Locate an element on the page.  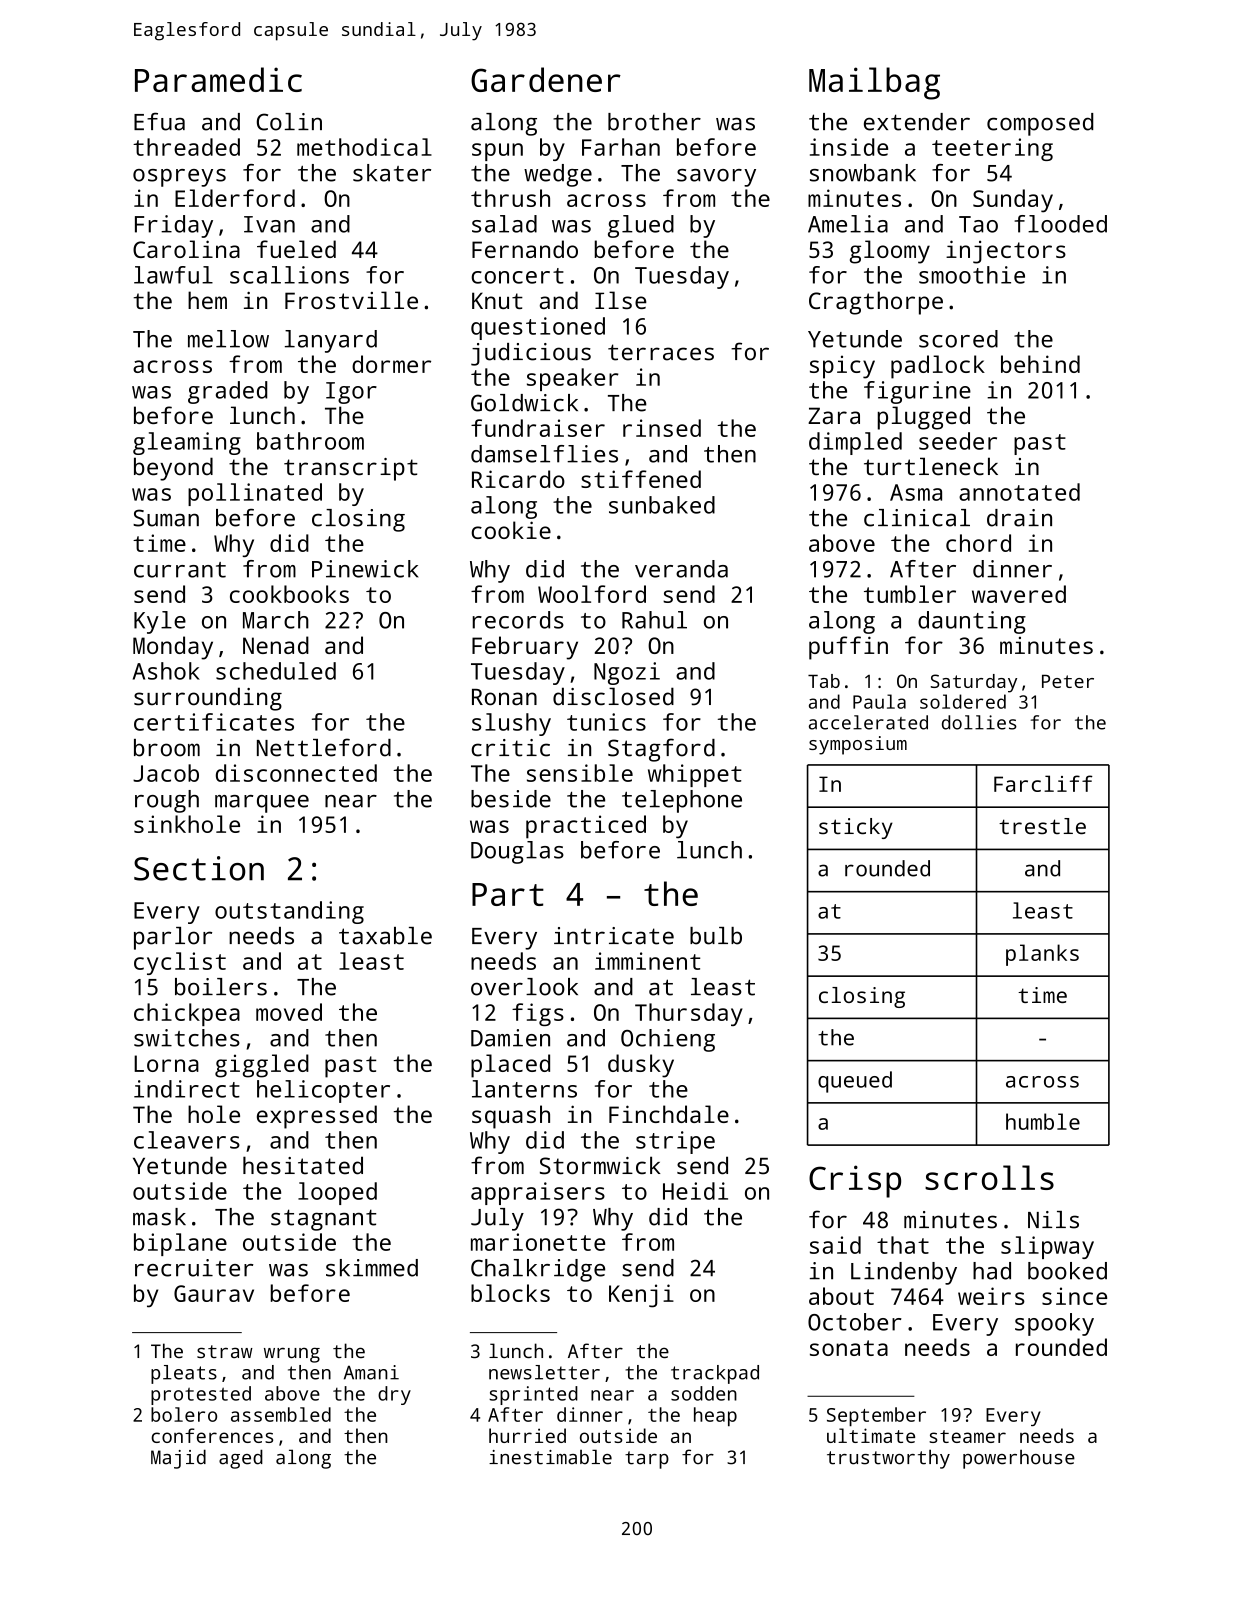
cleavers is located at coordinates (187, 1140).
